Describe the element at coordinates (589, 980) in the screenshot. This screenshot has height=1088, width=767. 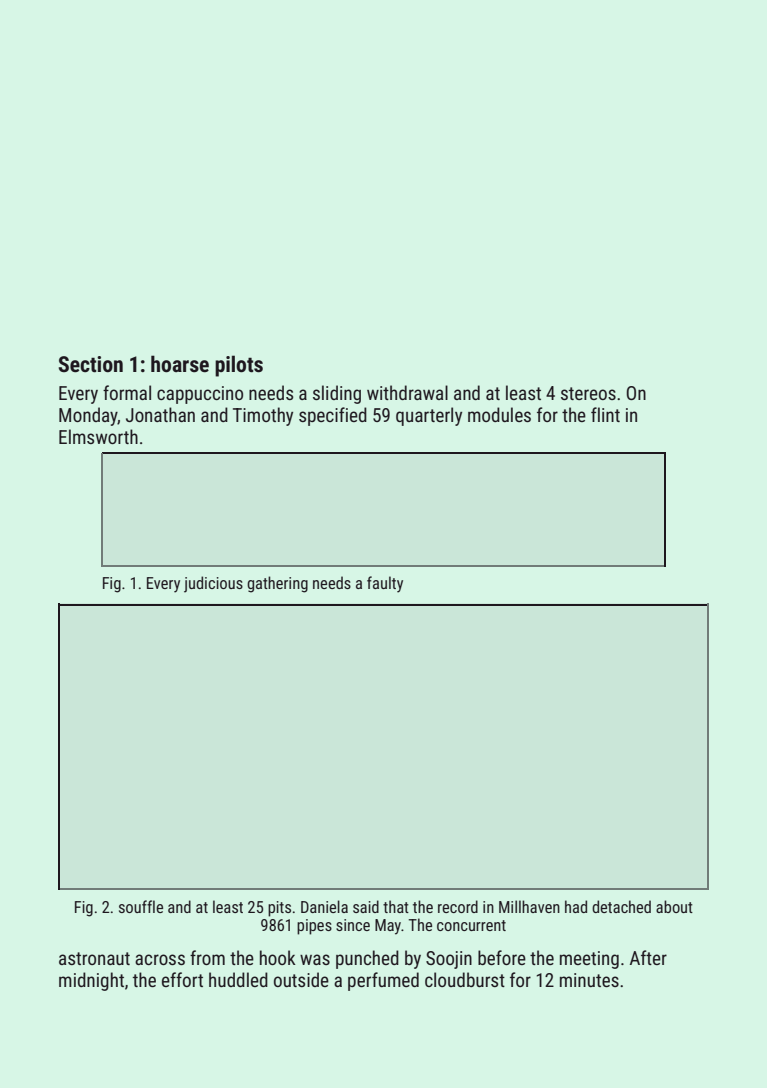
I see `minutes` at that location.
